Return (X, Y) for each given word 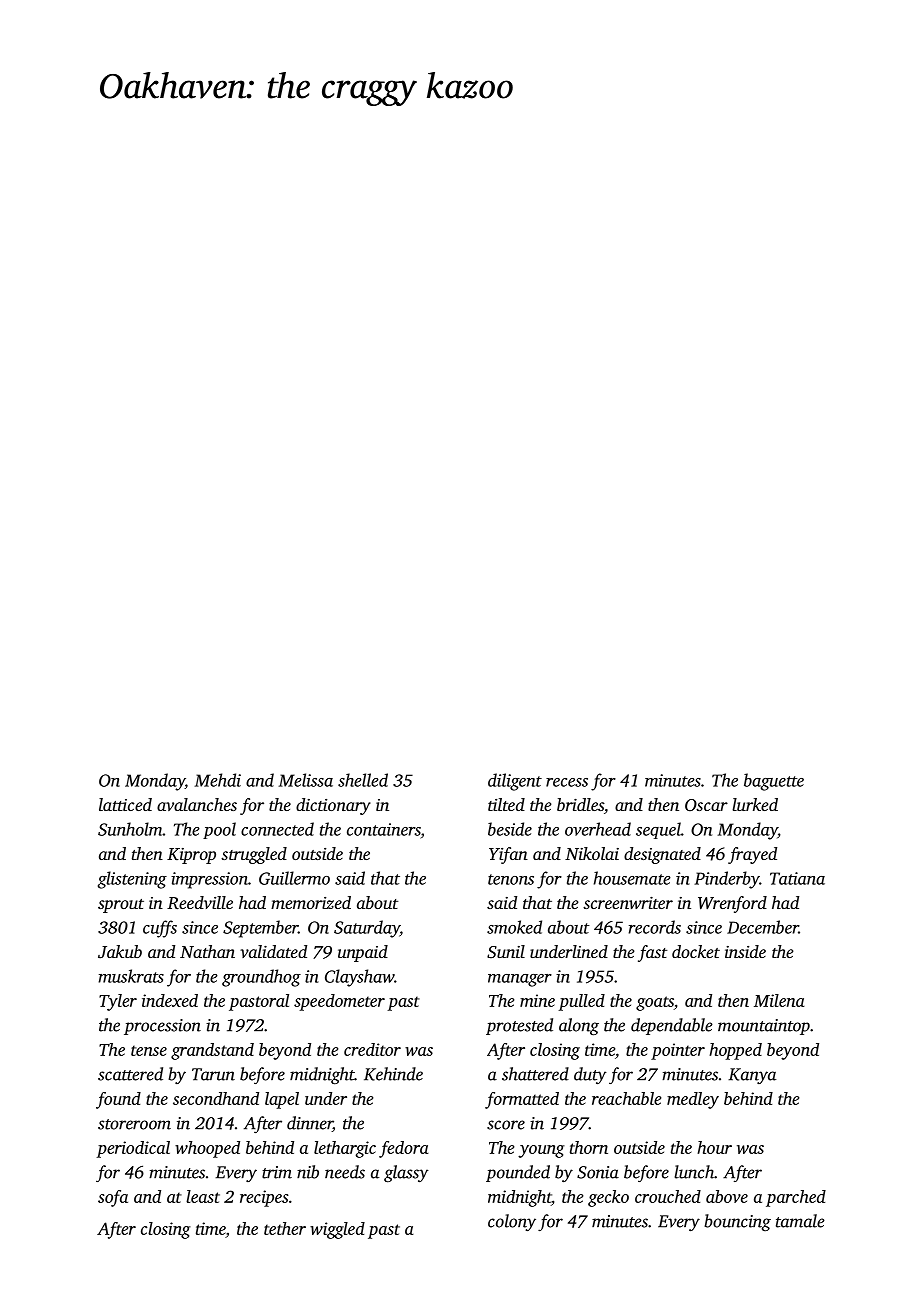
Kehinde (393, 1074)
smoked (514, 927)
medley (693, 1100)
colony (512, 1222)
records (655, 927)
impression (209, 880)
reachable (626, 1098)
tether (285, 1228)
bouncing (737, 1222)
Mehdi (217, 780)
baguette (774, 782)
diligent (515, 782)
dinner (310, 1124)
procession (162, 1027)
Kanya (752, 1076)
